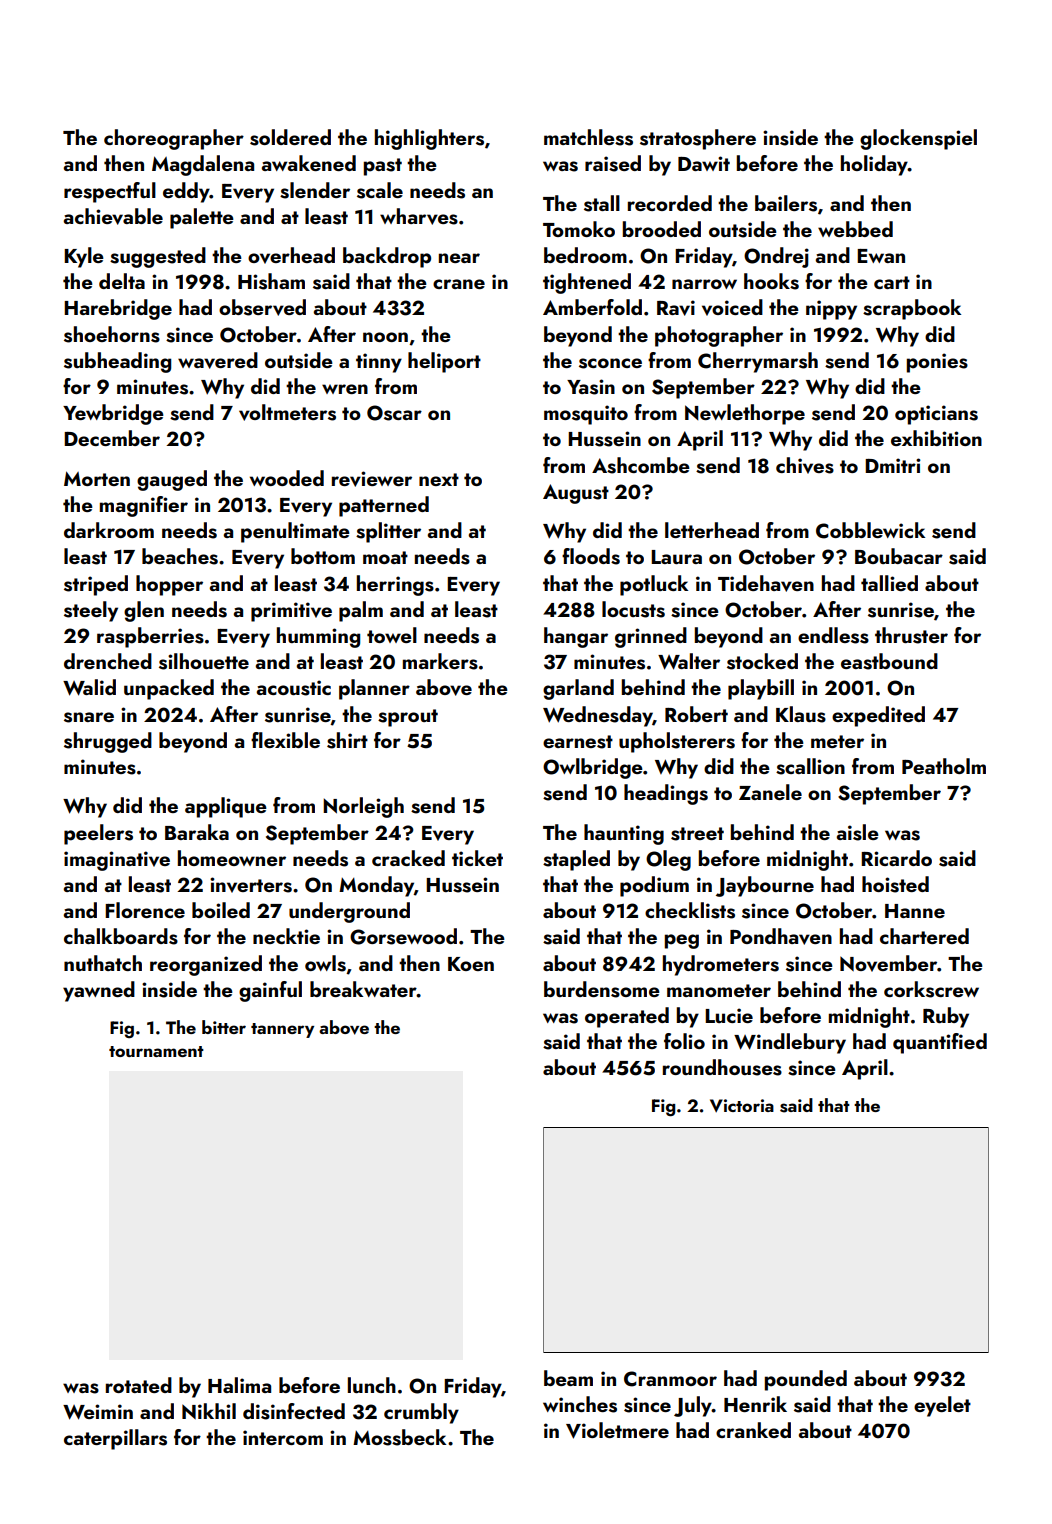  Describe the element at coordinates (617, 1430) in the page. I see `Violetmere` at that location.
